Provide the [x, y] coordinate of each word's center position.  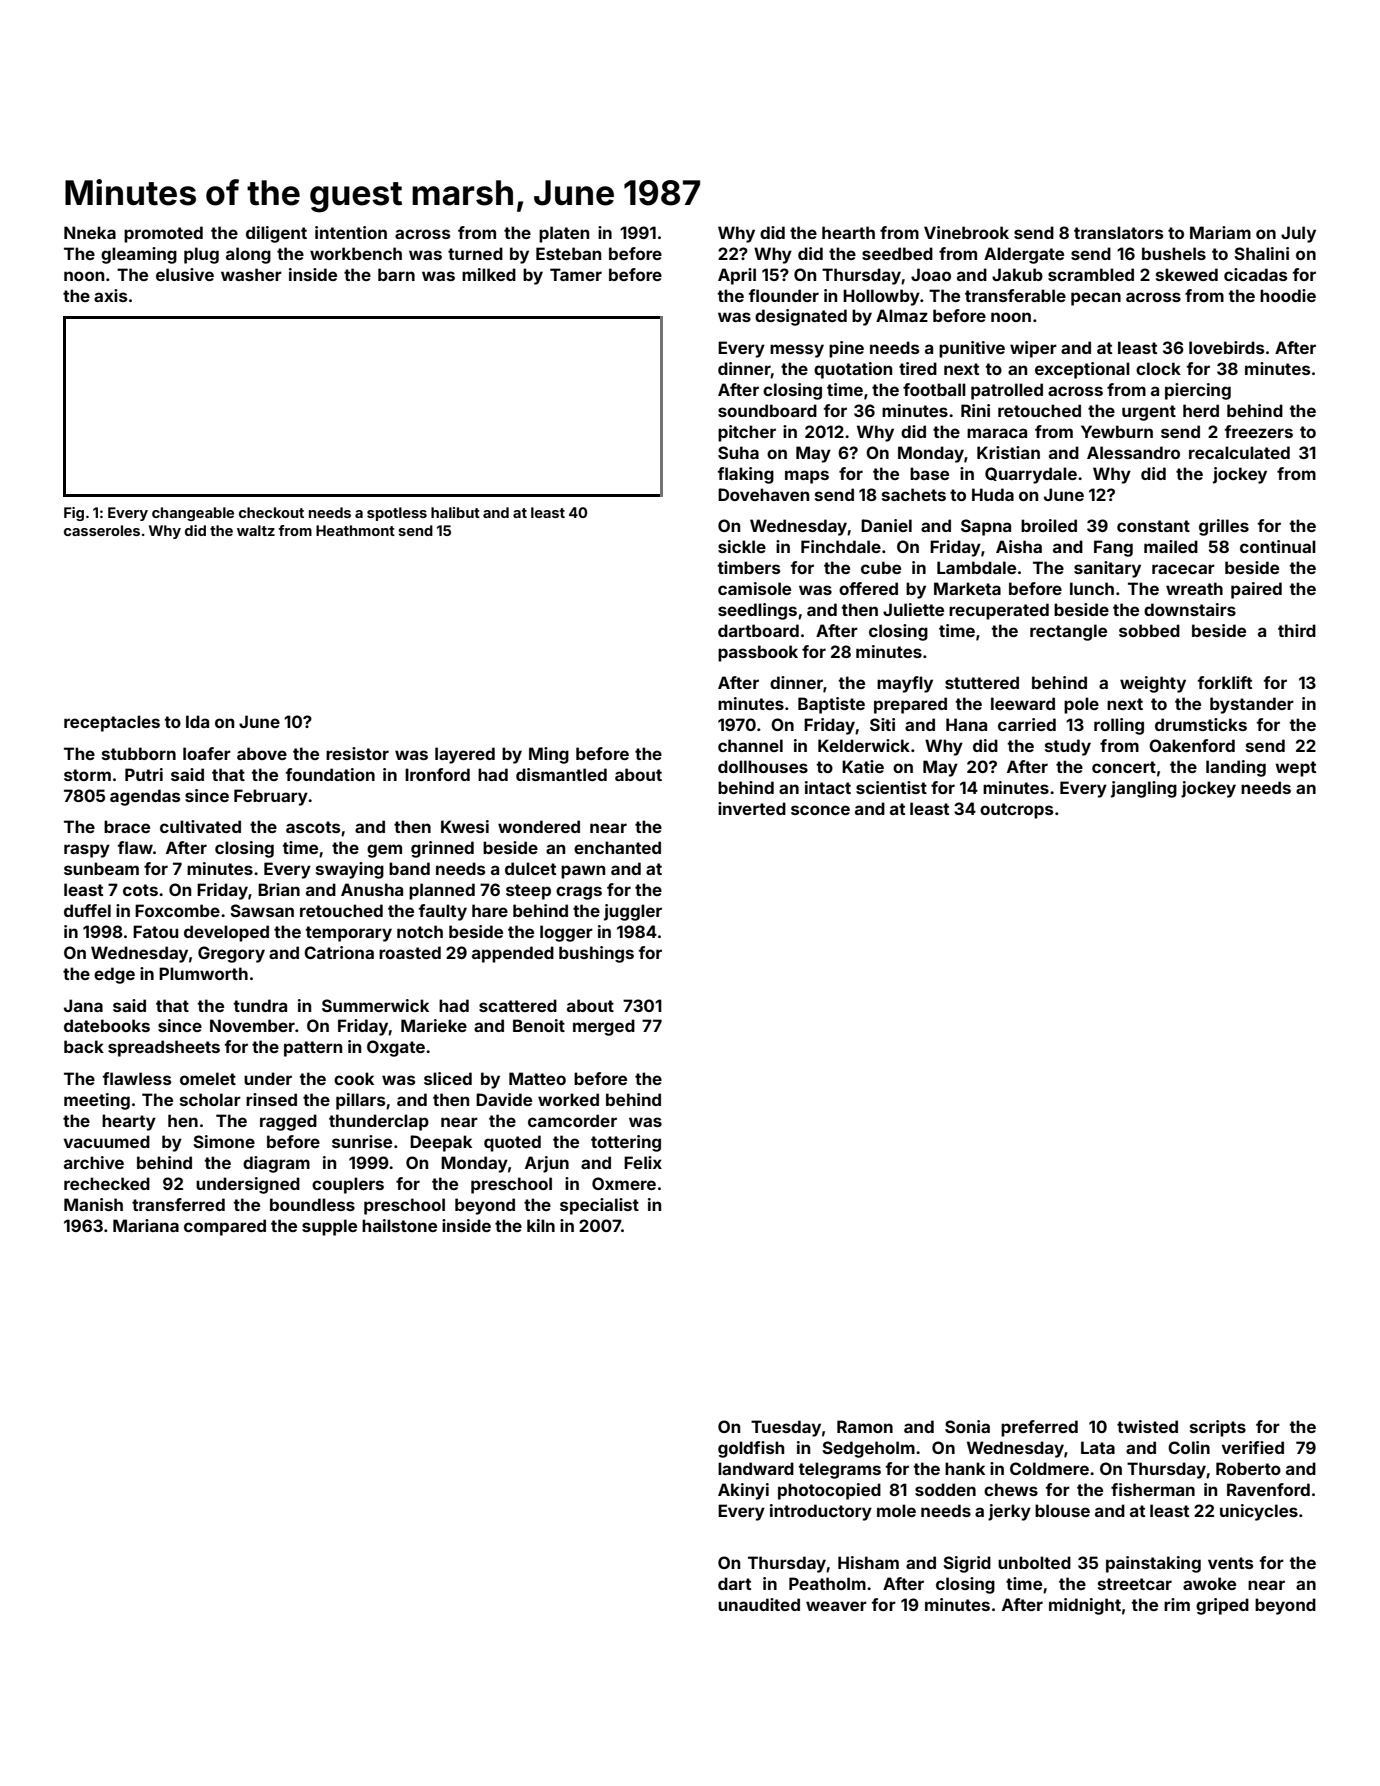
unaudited [759, 1604]
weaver [836, 1606]
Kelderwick [864, 745]
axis [110, 295]
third [1297, 630]
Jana [83, 1005]
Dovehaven [763, 494]
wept [1295, 769]
